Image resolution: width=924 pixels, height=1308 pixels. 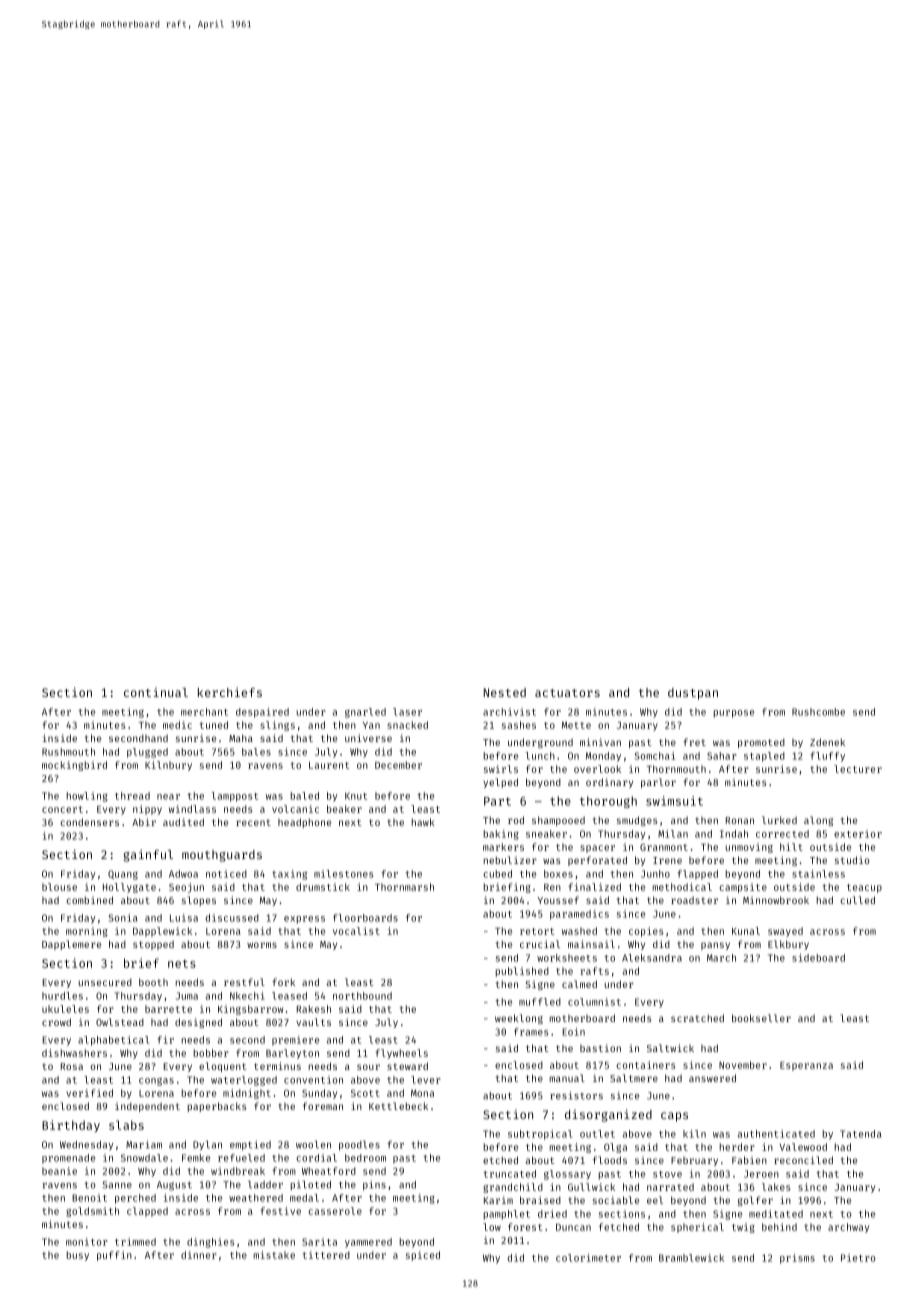 What do you see at coordinates (654, 756) in the screenshot?
I see `Somchai` at bounding box center [654, 756].
